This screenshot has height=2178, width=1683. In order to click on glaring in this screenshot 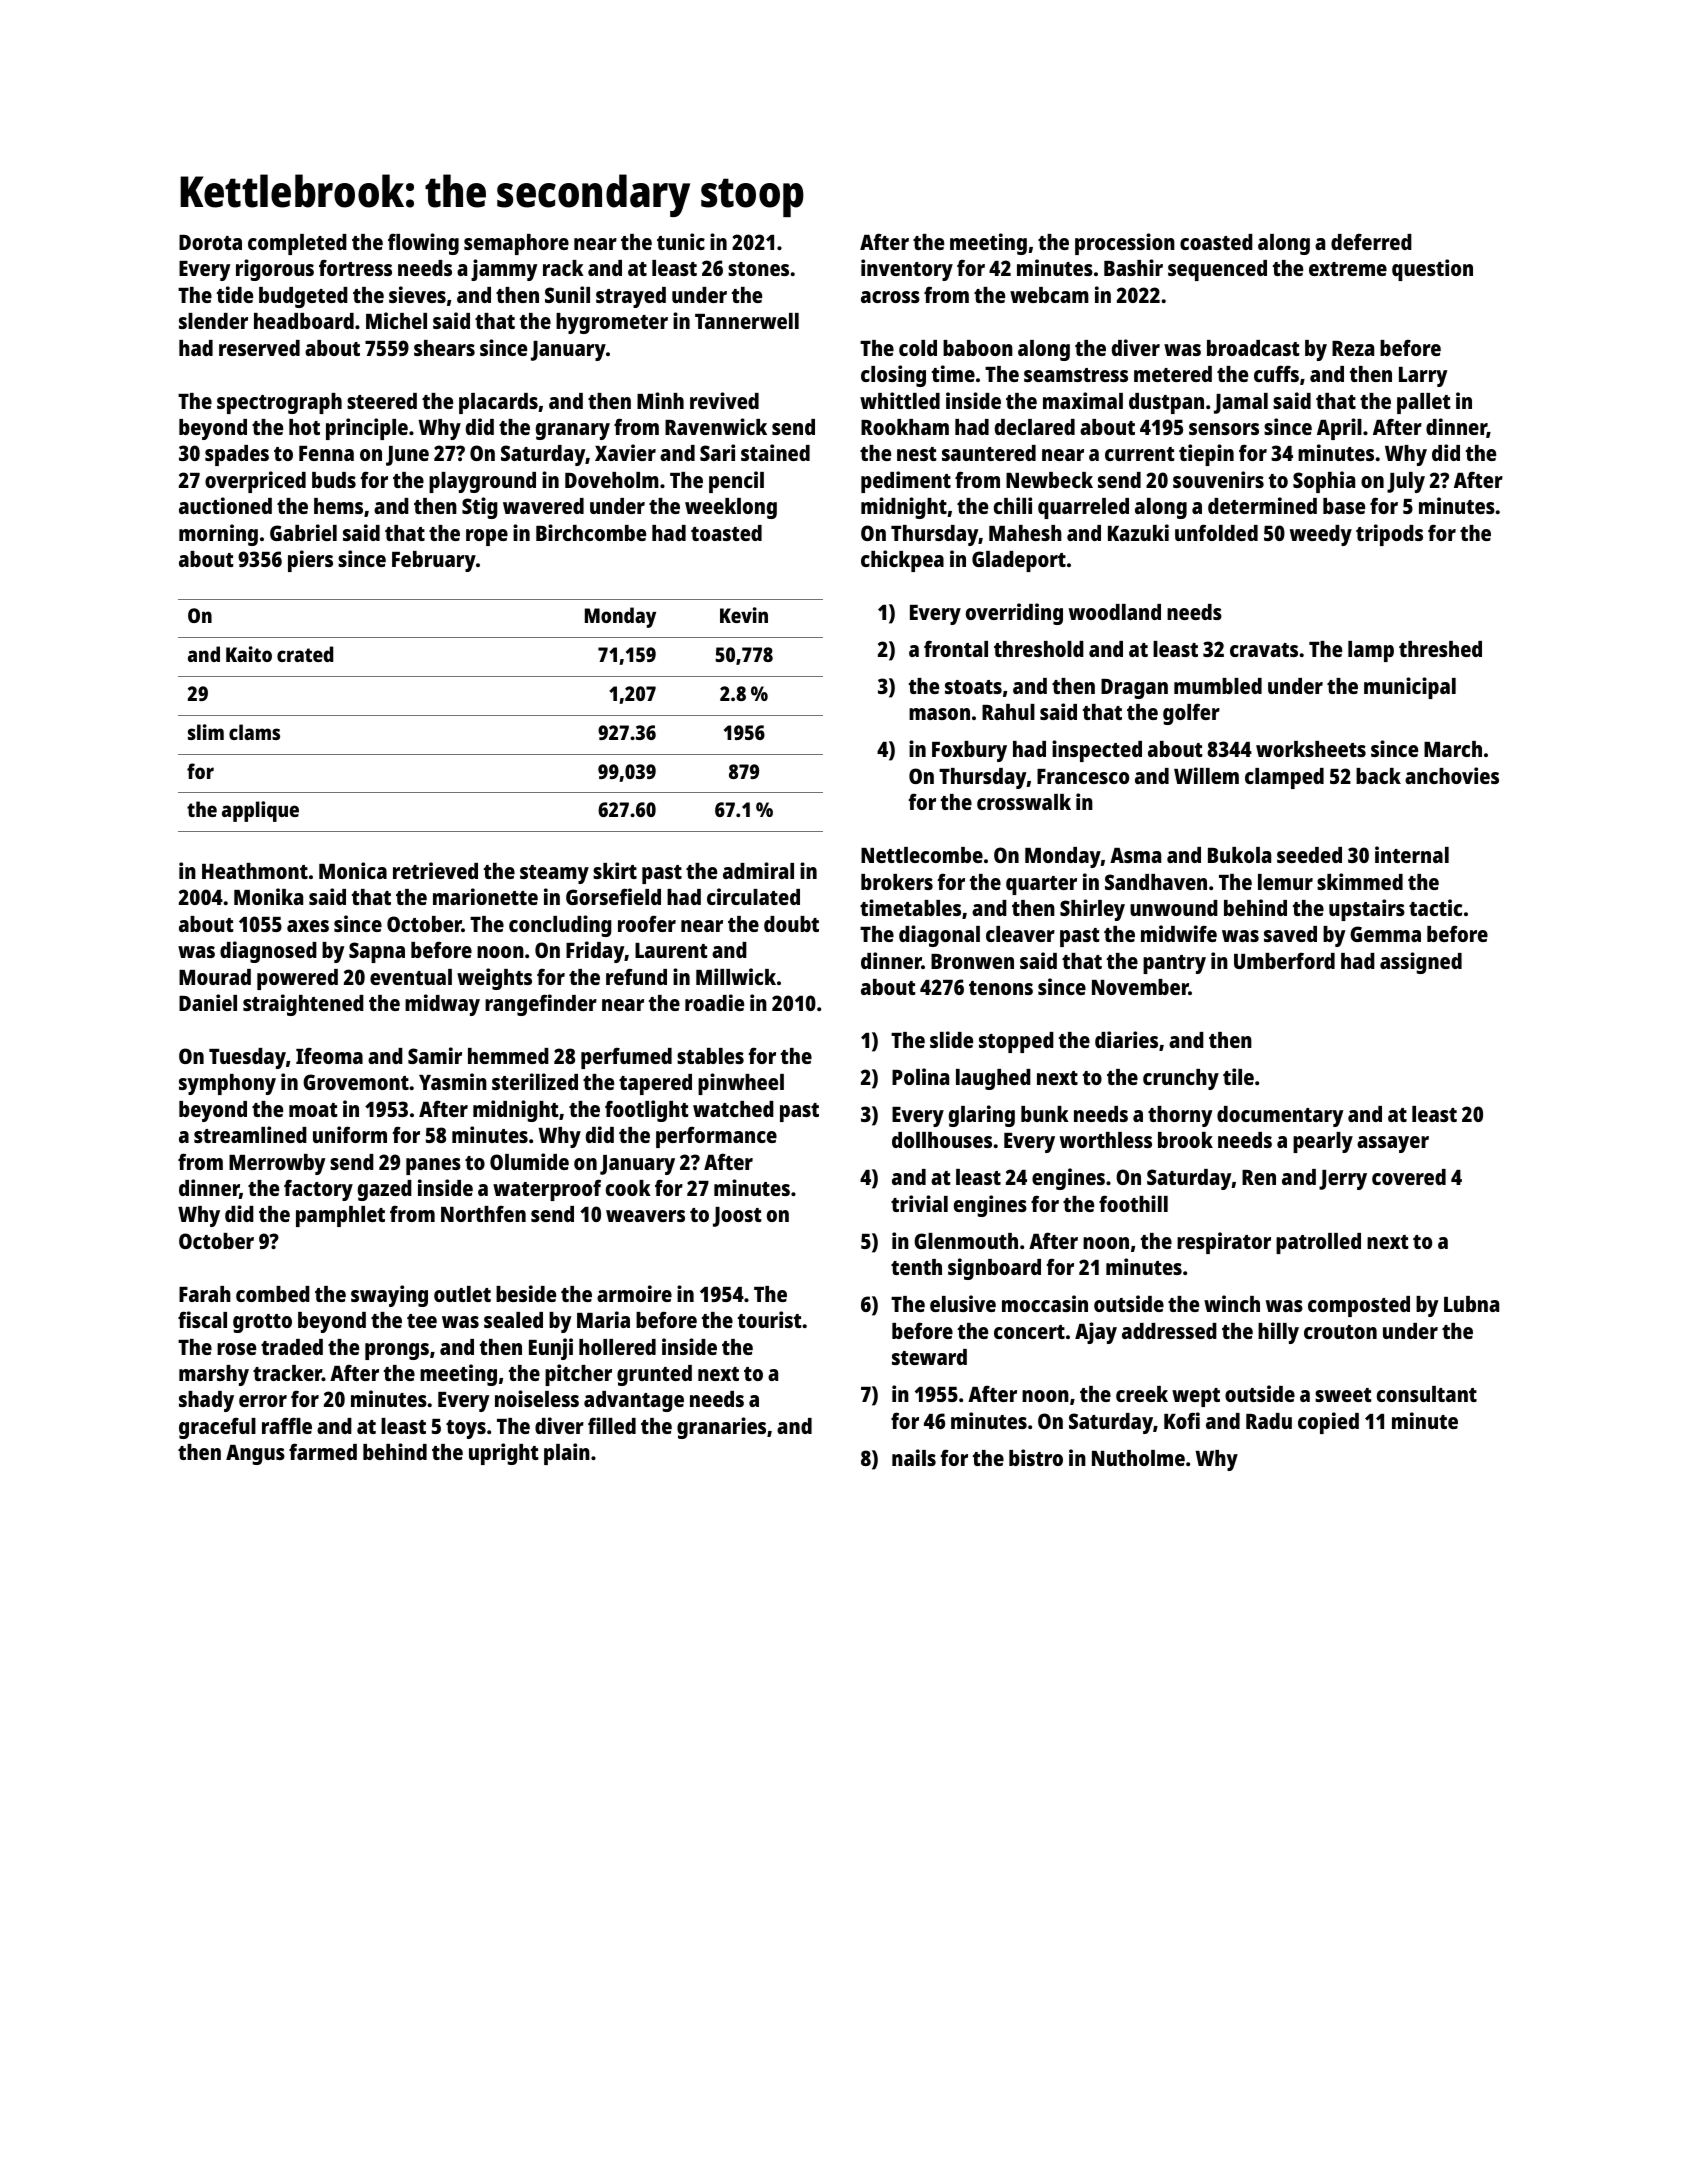, I will do `click(982, 1116)`.
